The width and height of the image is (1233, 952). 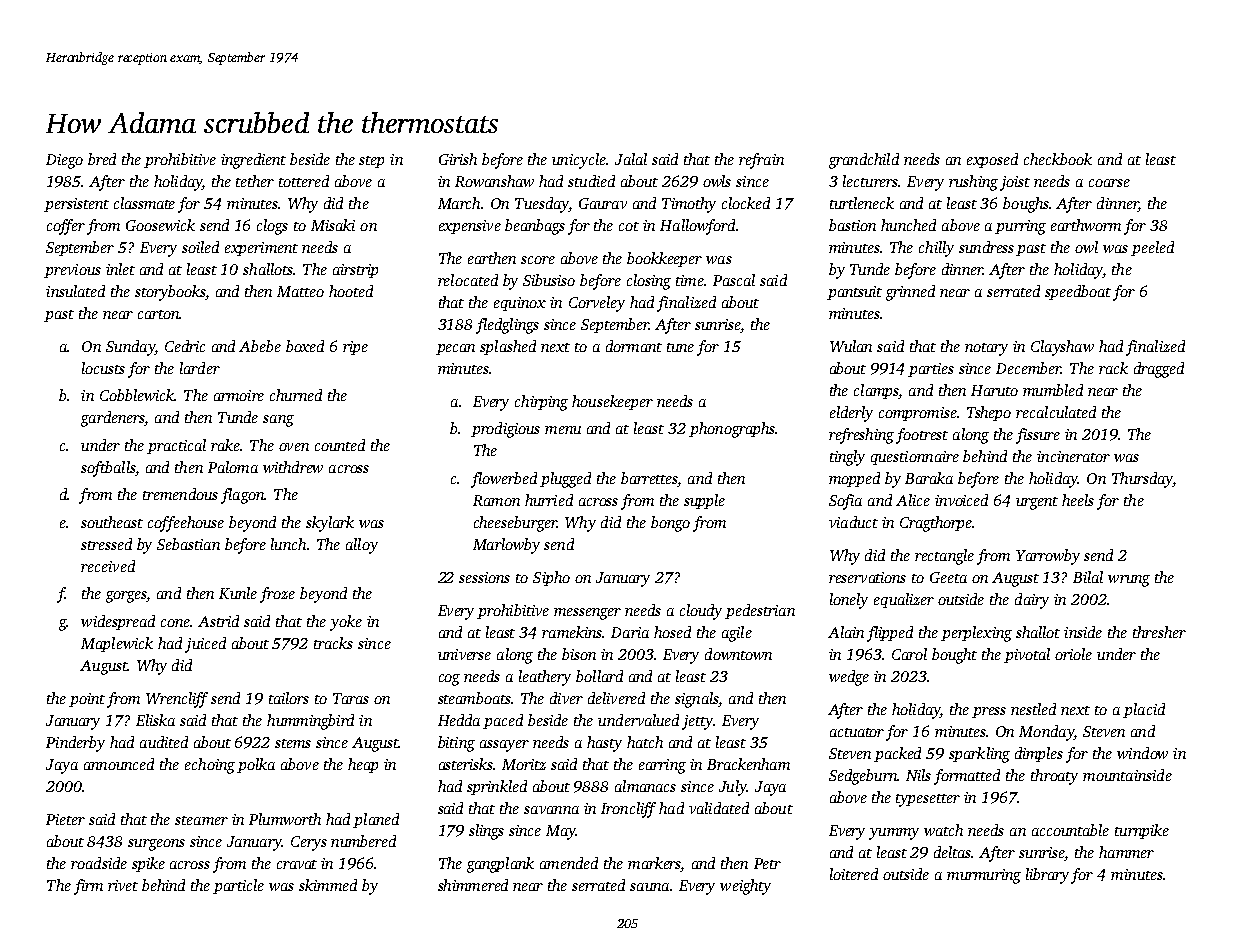 I want to click on peeled, so click(x=1152, y=248).
